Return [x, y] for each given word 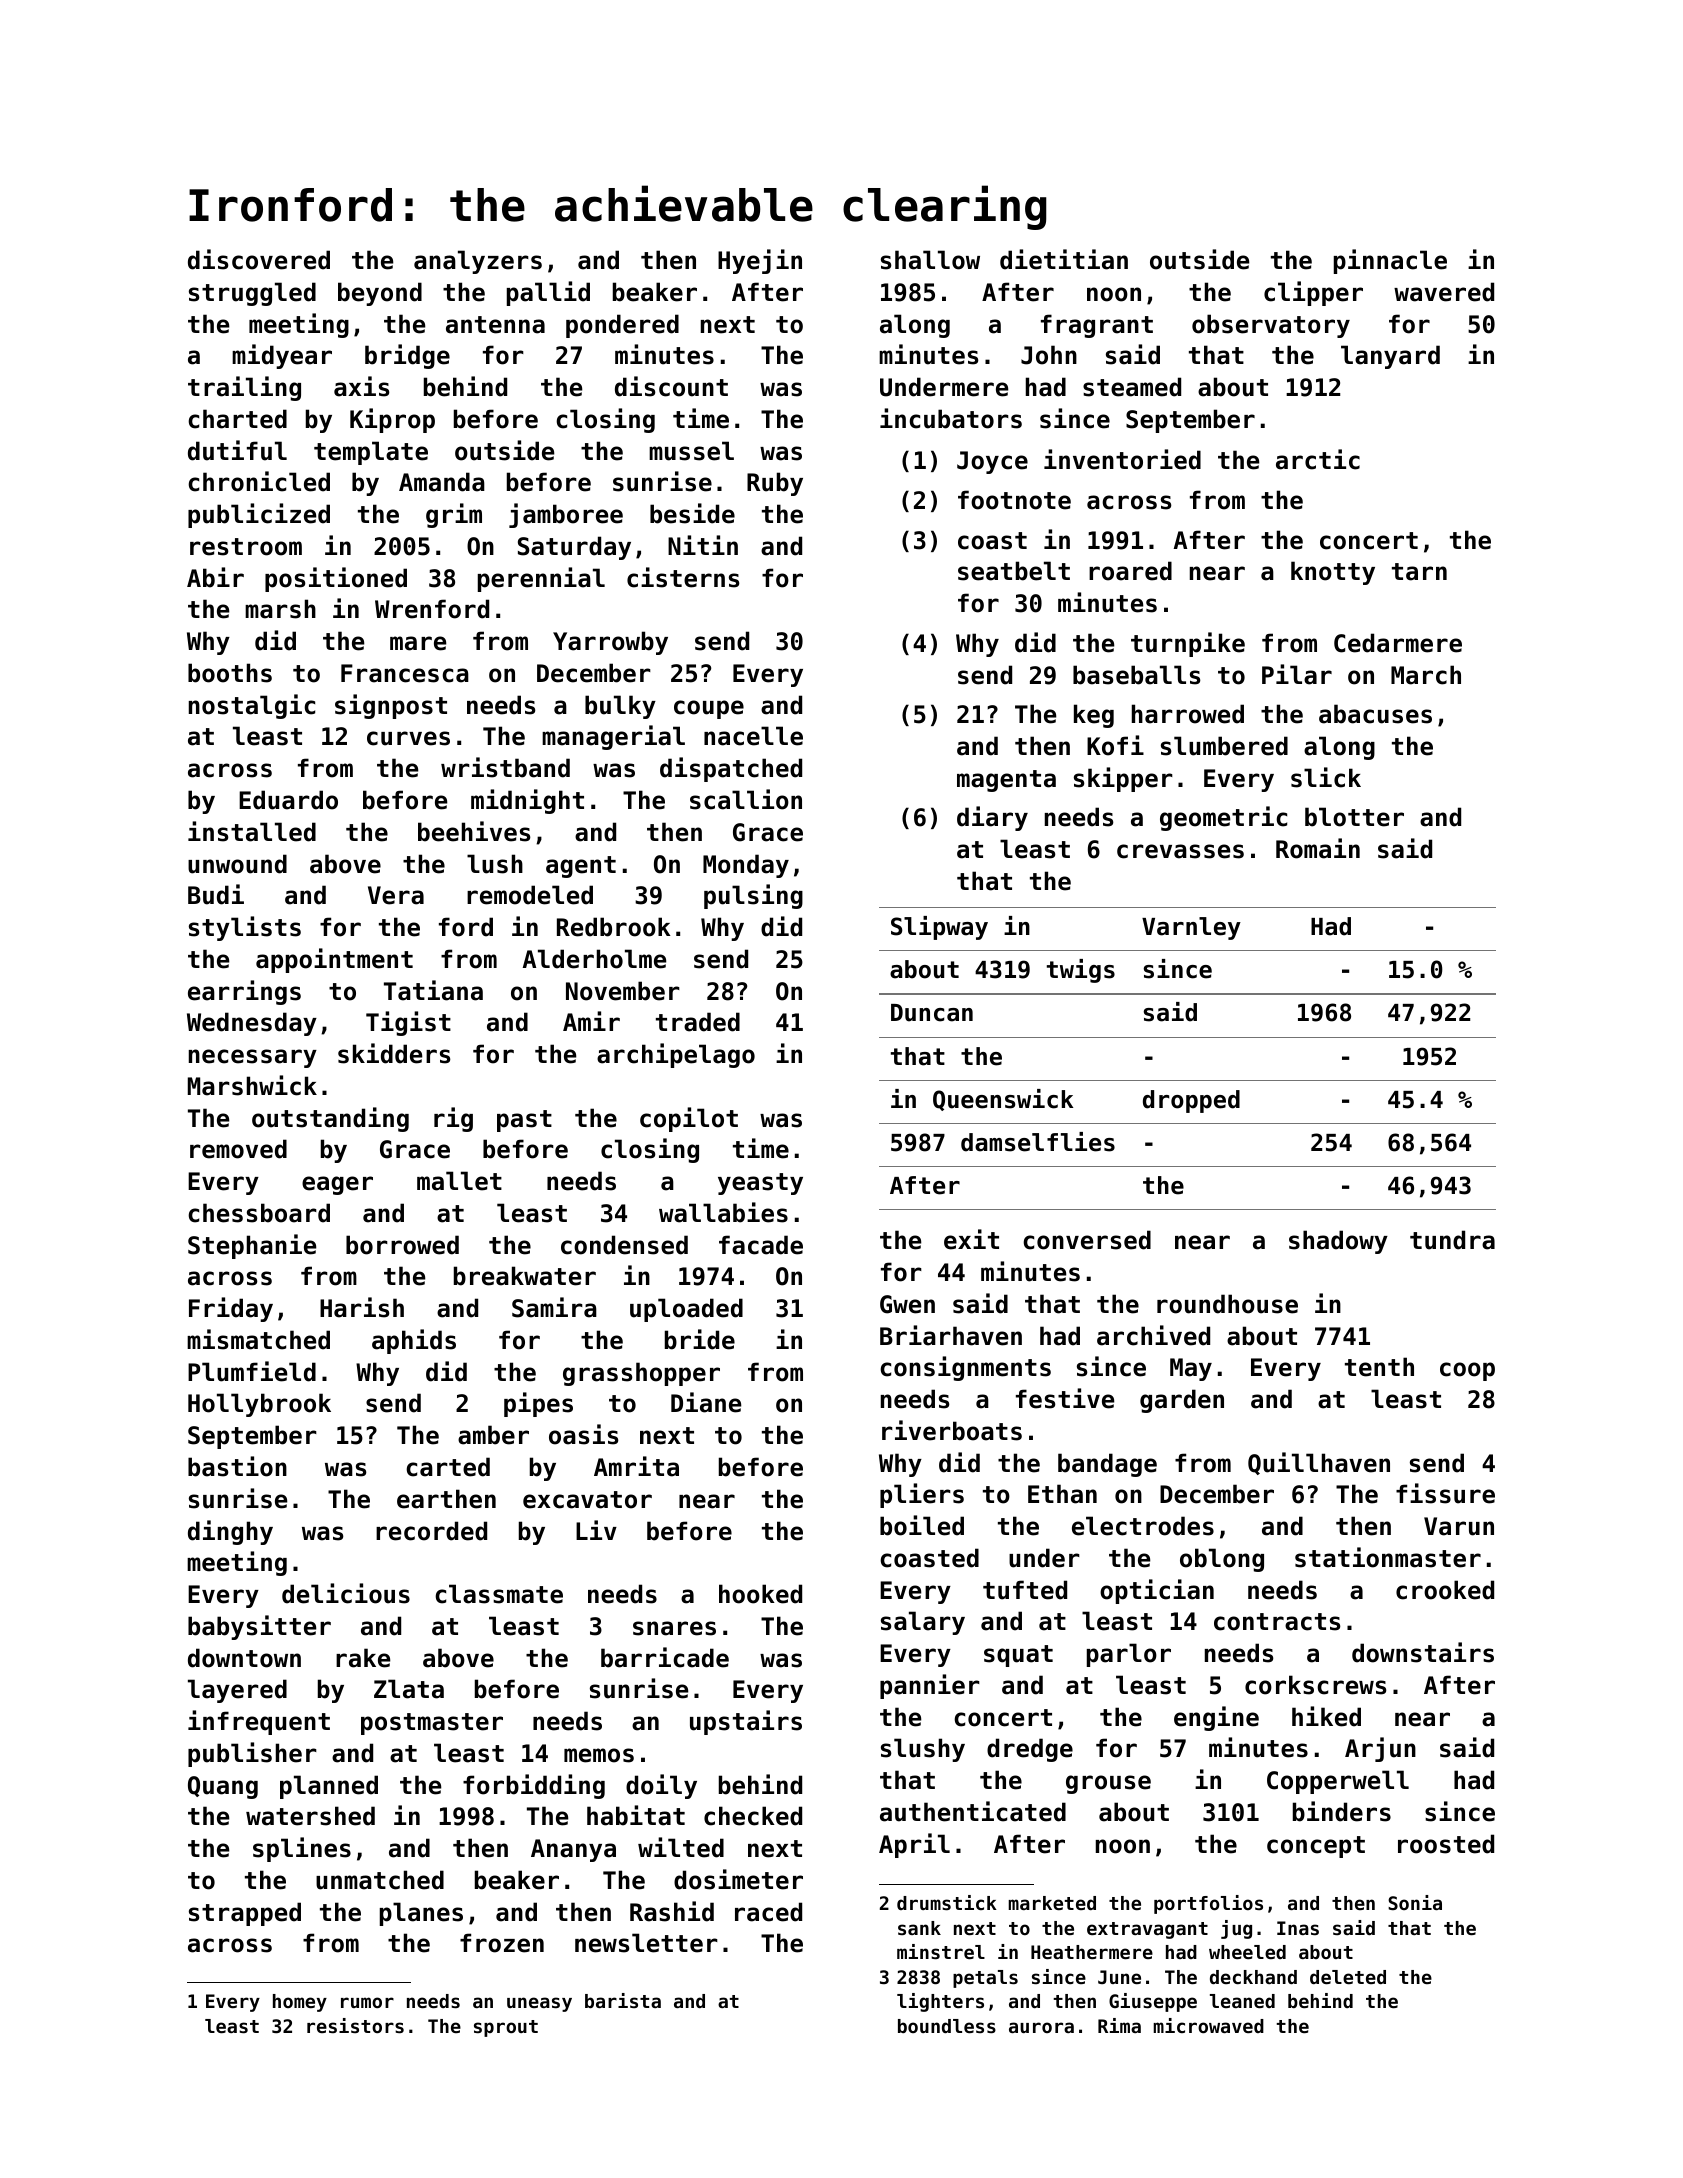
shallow [930, 260]
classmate [499, 1594]
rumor [367, 2002]
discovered [259, 259]
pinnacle [1390, 261]
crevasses [1180, 851]
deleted [1348, 1977]
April [914, 1845]
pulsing [753, 896]
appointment [334, 960]
